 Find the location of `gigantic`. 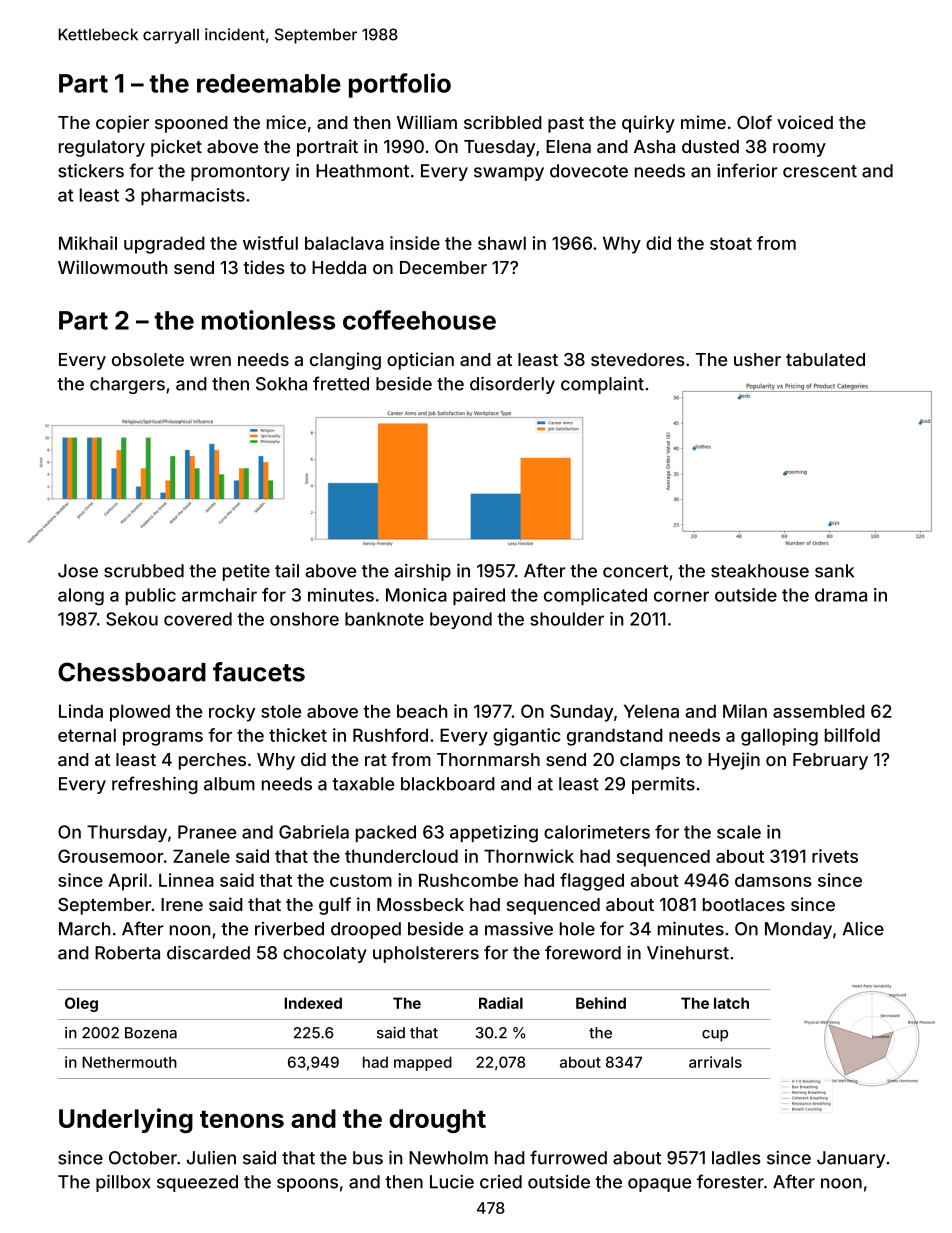

gigantic is located at coordinates (527, 737).
